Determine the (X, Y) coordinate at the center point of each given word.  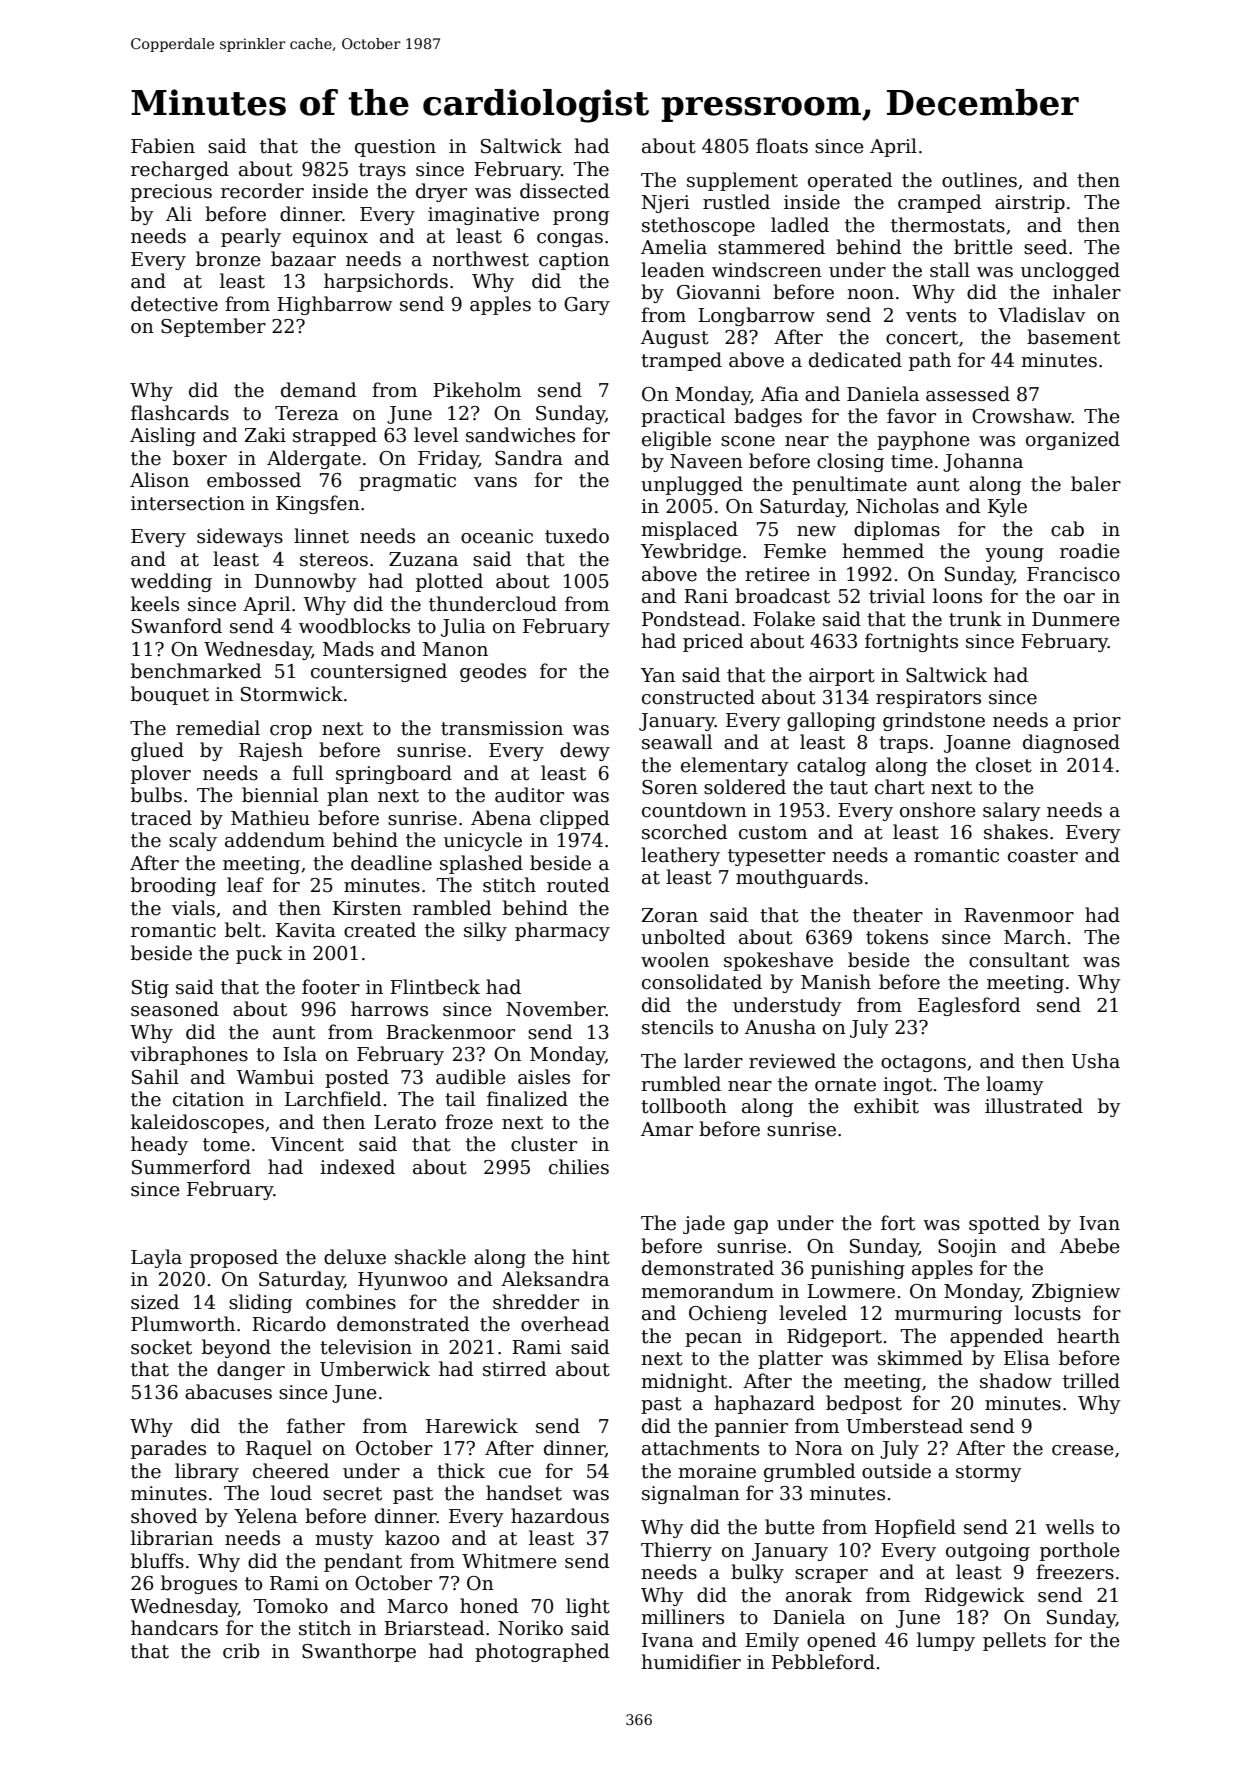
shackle (430, 1257)
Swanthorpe (359, 1652)
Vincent (307, 1144)
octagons (923, 1063)
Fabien (163, 146)
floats (782, 146)
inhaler (1087, 292)
